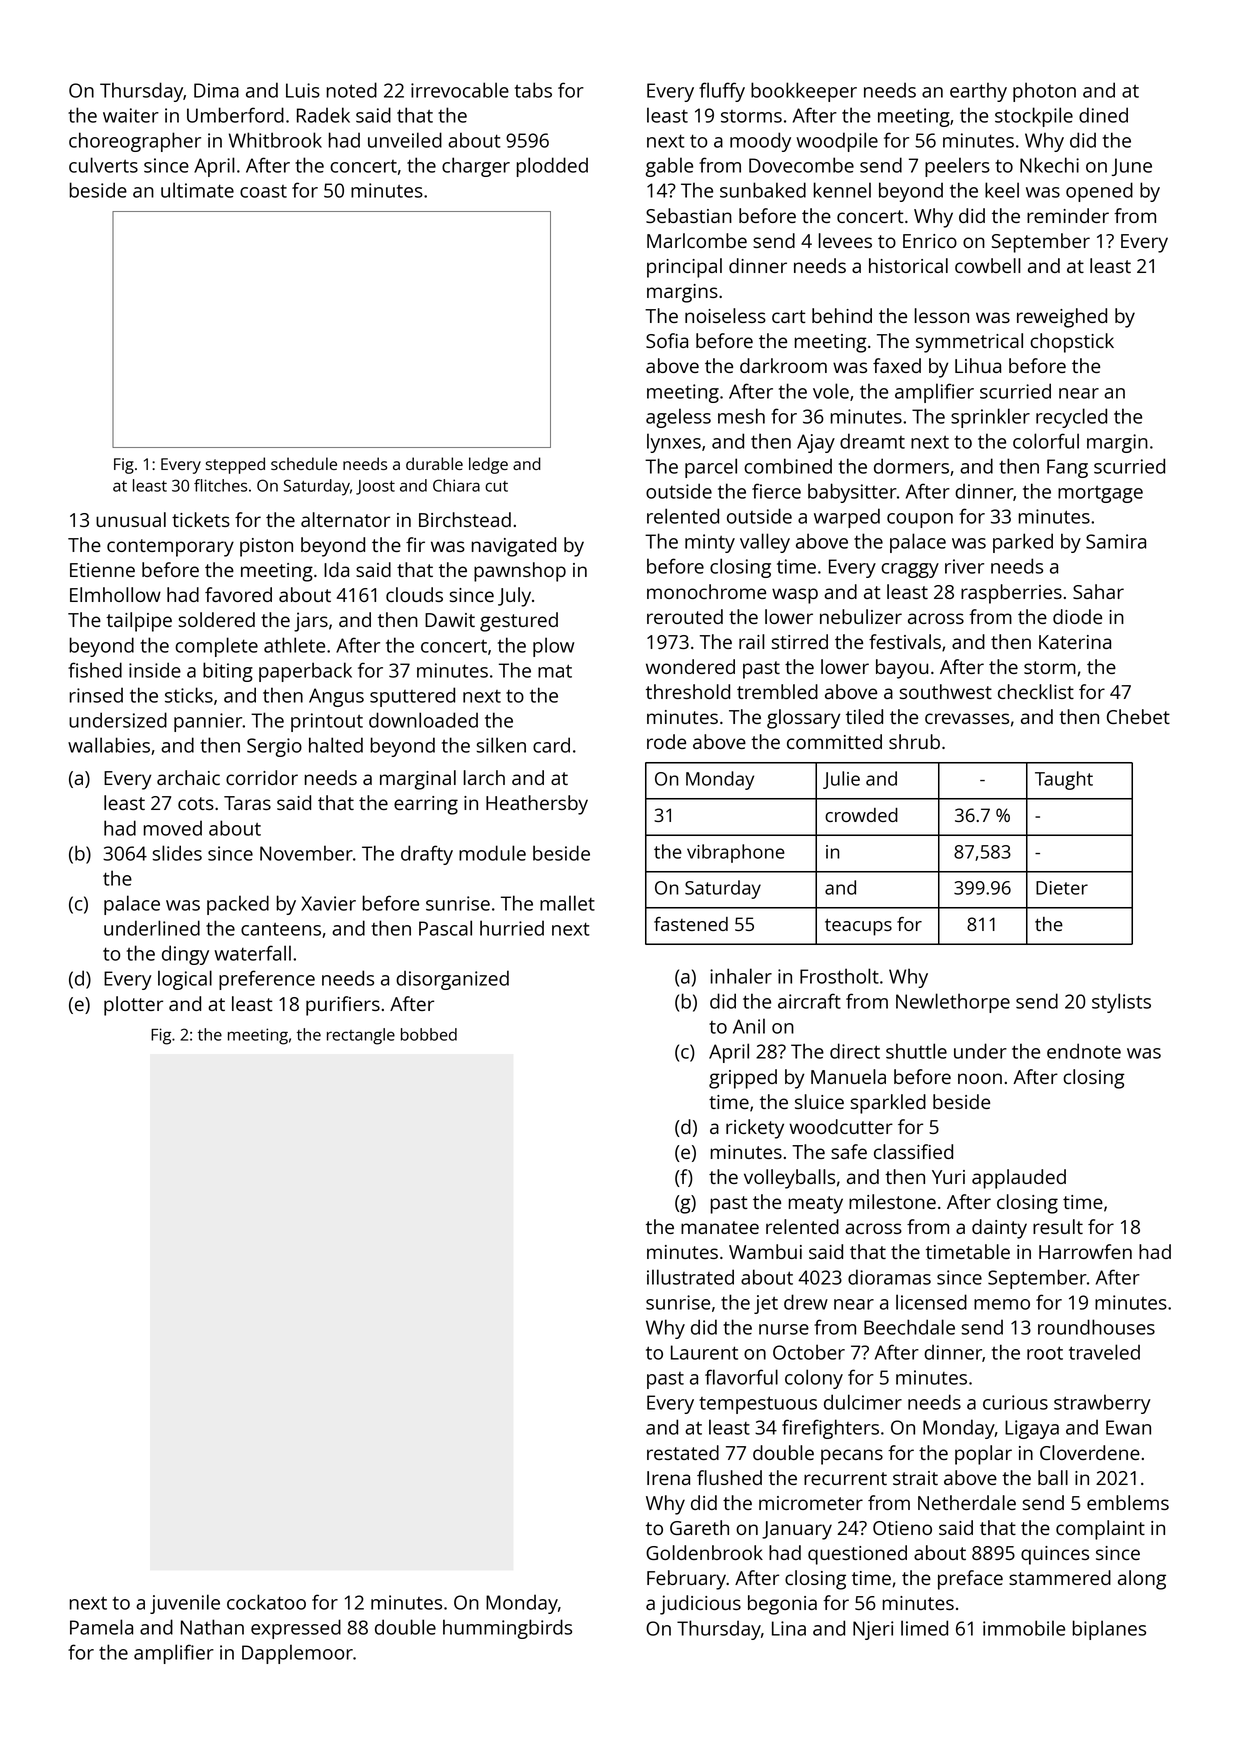 The height and width of the screenshot is (1755, 1241). Describe the element at coordinates (849, 1151) in the screenshot. I see `safe` at that location.
